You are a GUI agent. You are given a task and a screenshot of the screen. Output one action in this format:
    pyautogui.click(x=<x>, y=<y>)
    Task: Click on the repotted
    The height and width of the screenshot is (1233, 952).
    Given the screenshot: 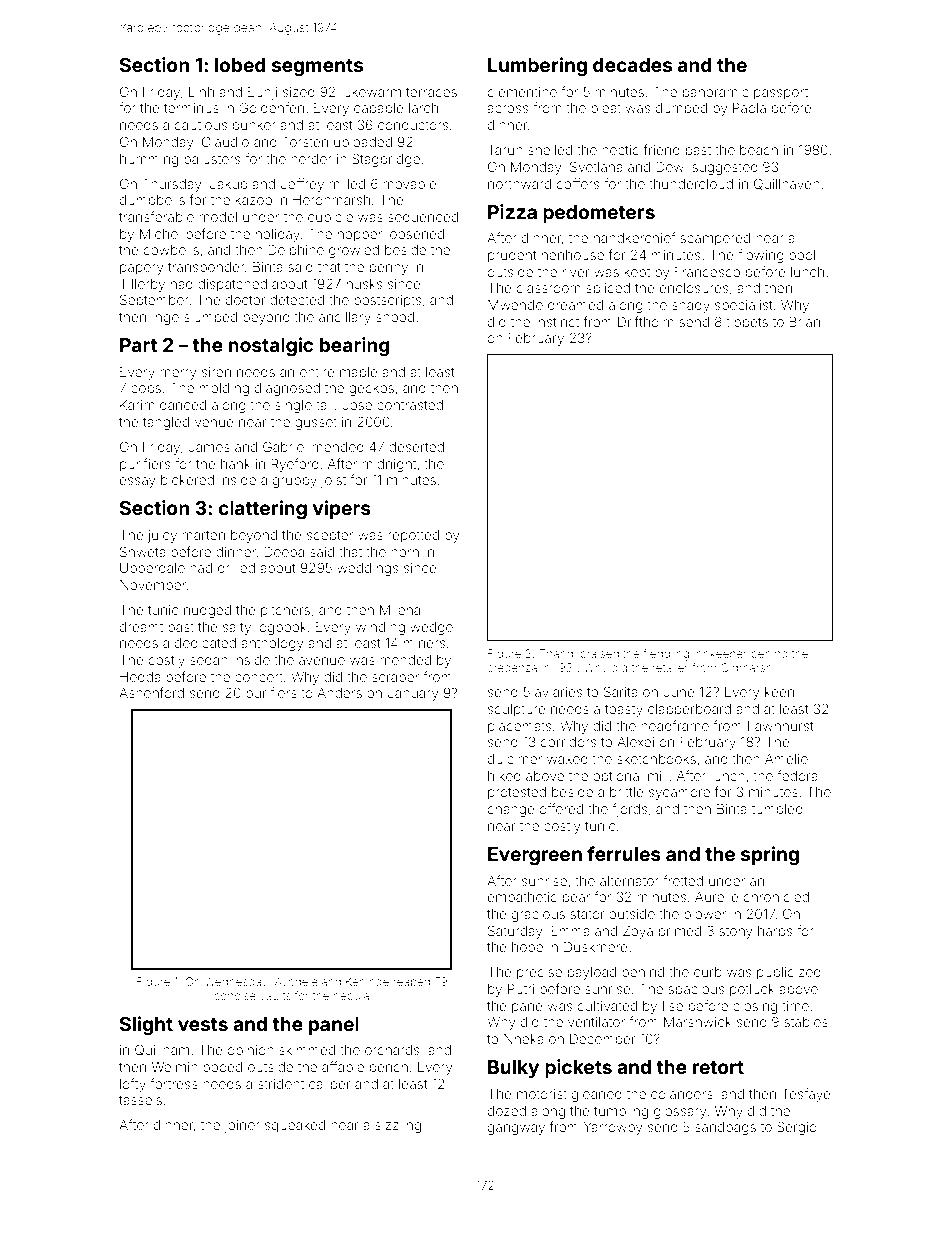 What is the action you would take?
    pyautogui.click(x=413, y=536)
